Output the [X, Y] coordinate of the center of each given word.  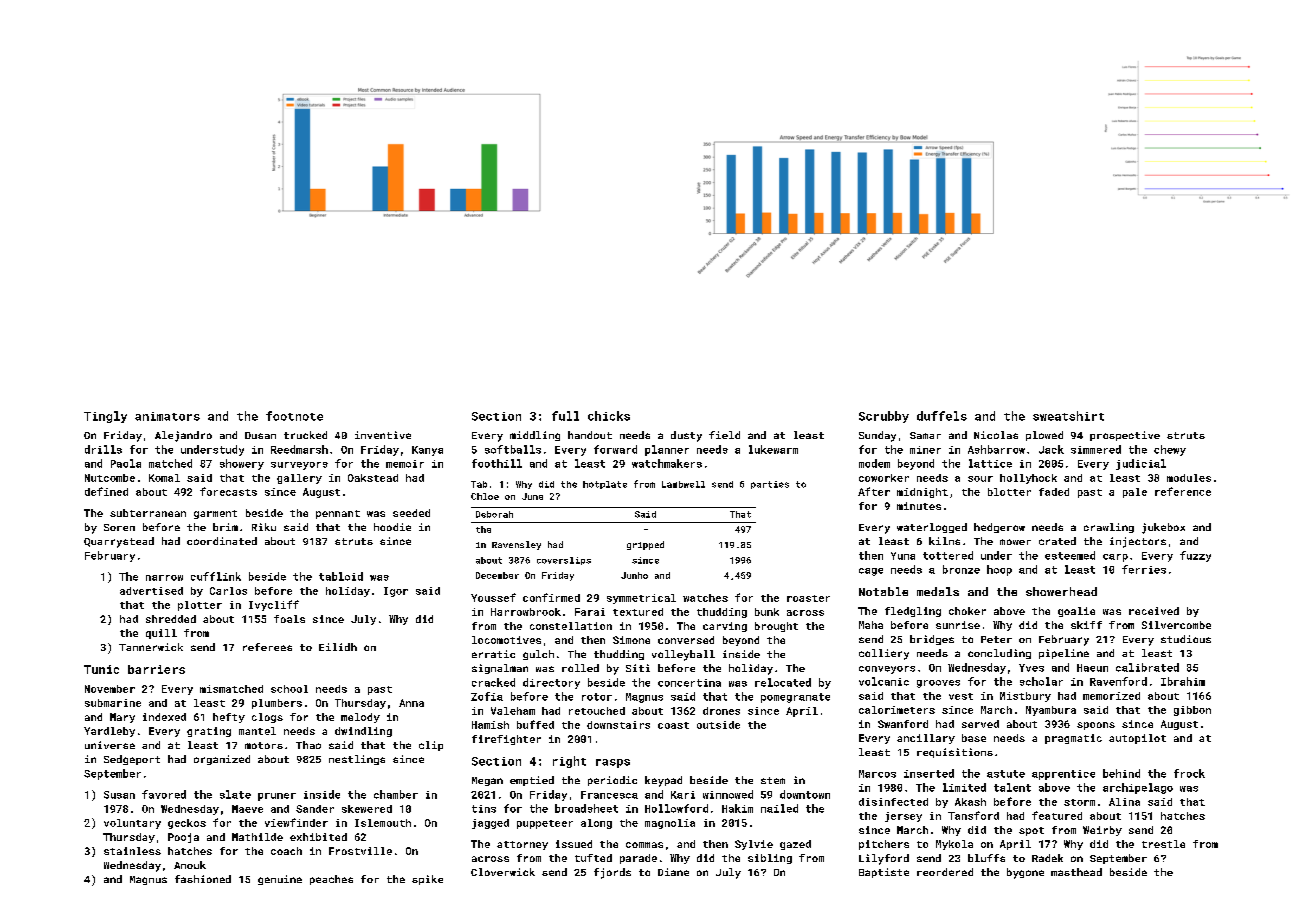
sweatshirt [1068, 416]
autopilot [1137, 739]
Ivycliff [274, 605]
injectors [1138, 542]
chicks [609, 416]
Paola [126, 463]
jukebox [1163, 528]
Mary [122, 718]
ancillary [926, 739]
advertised [151, 591]
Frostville [360, 851]
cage [871, 572]
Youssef [493, 597]
